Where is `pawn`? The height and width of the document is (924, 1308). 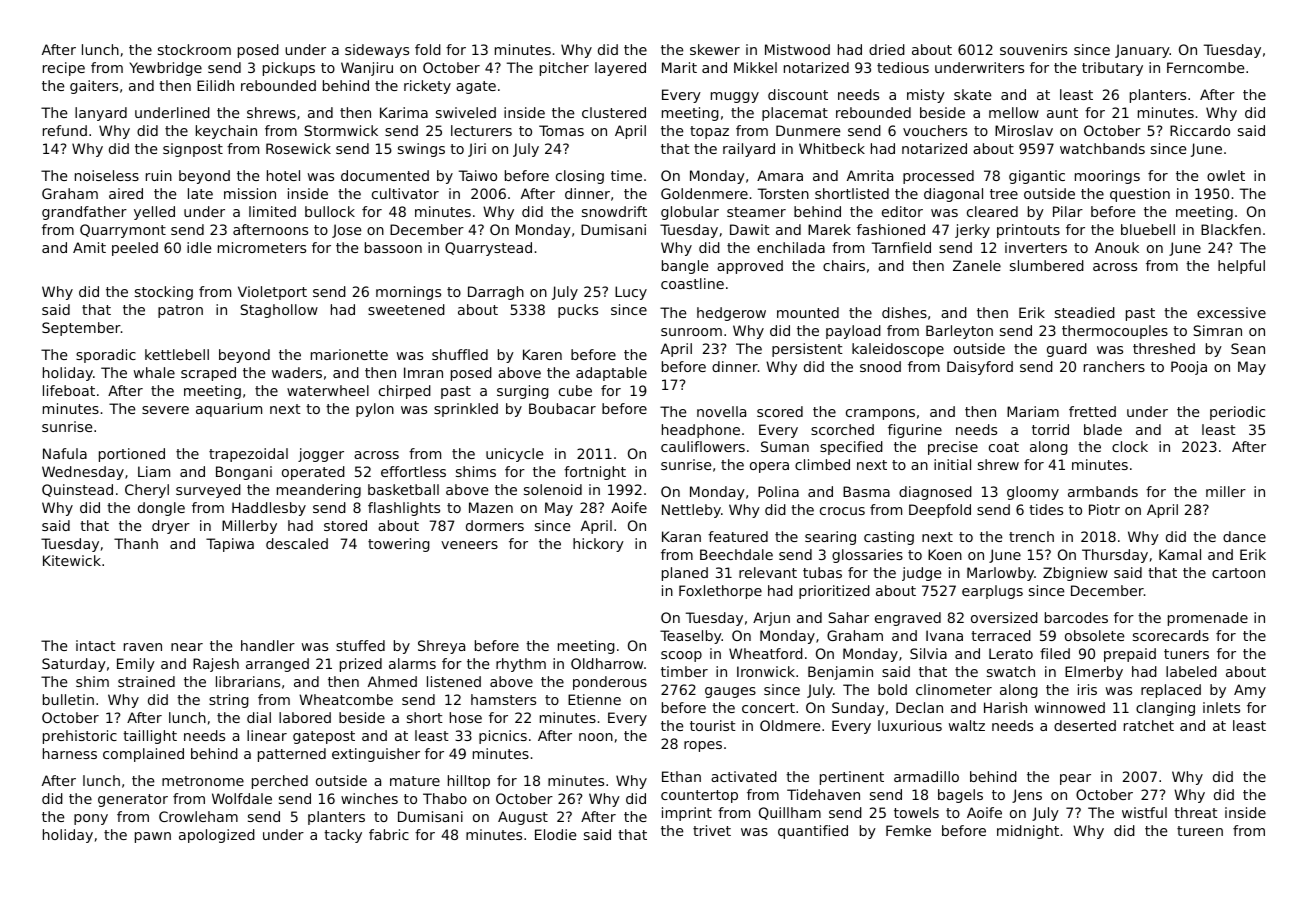 pawn is located at coordinates (153, 837).
